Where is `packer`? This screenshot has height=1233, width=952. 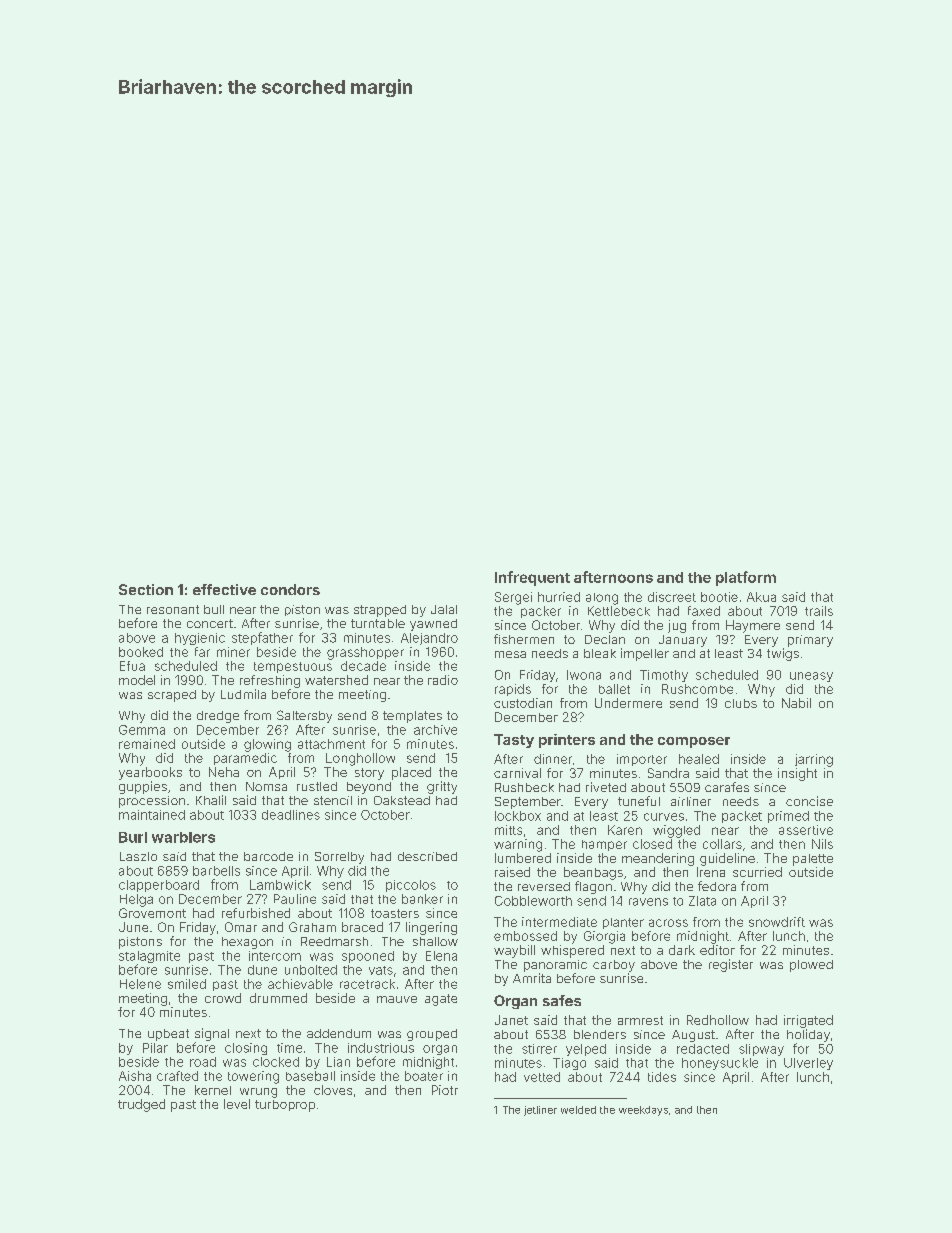 packer is located at coordinates (541, 612).
